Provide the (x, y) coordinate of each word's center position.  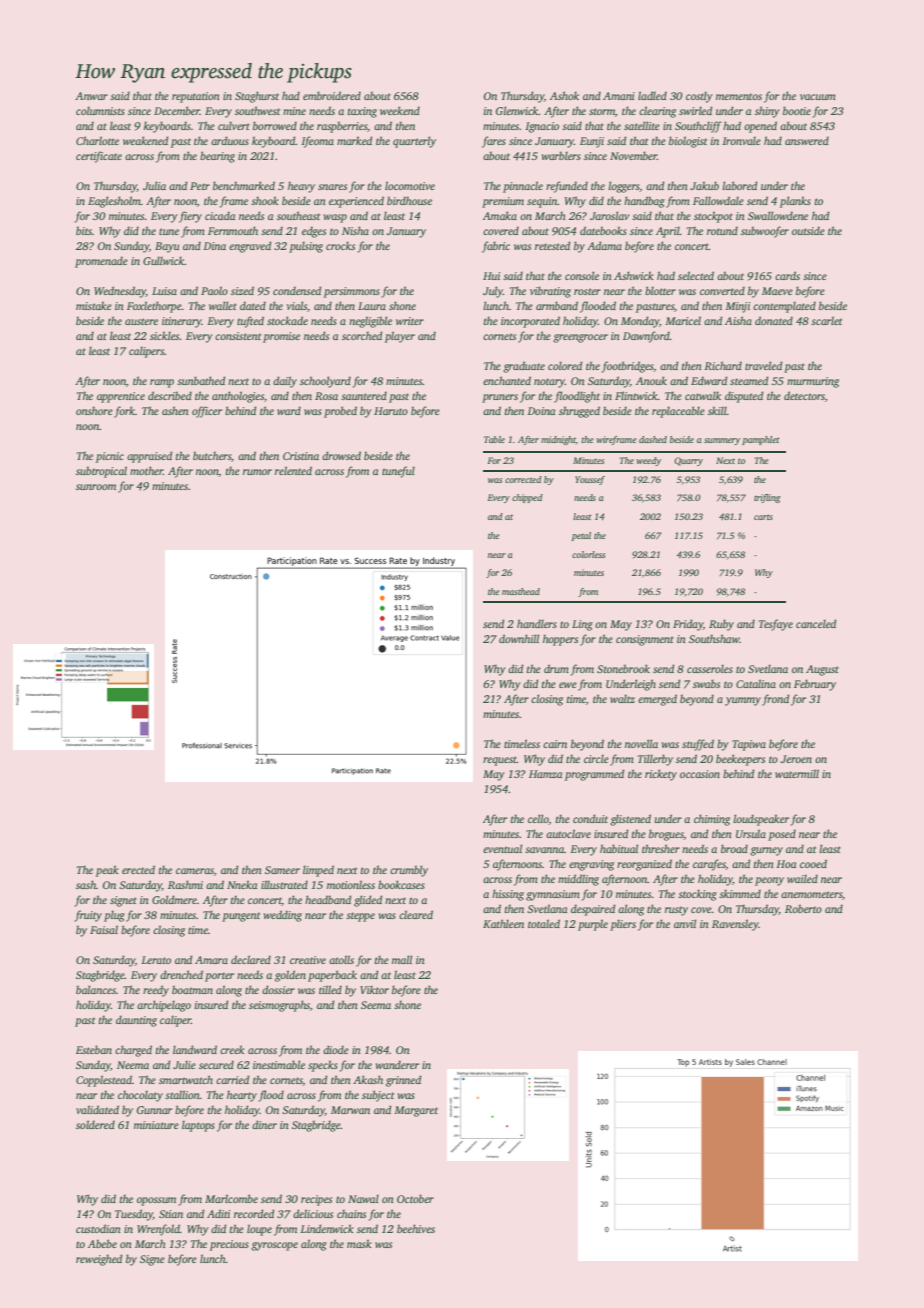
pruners (500, 398)
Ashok (564, 95)
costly (699, 97)
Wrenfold (158, 1230)
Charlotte (97, 140)
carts (763, 517)
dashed (653, 439)
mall (402, 959)
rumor (257, 472)
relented (293, 470)
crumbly (409, 871)
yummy (743, 701)
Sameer (282, 870)
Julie (184, 1064)
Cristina (301, 456)
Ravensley (735, 925)
